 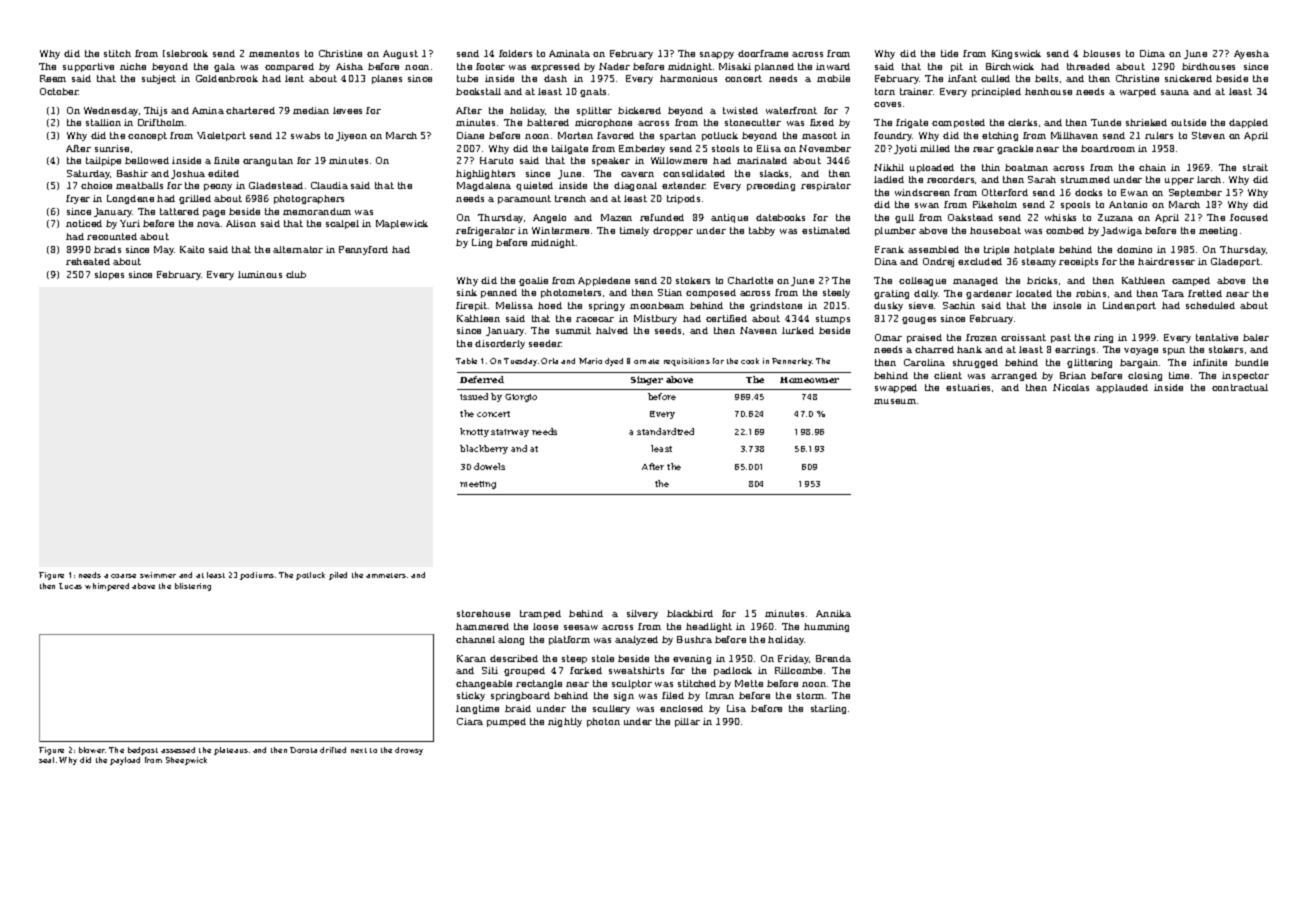 I want to click on blackberry, so click(x=484, y=449).
